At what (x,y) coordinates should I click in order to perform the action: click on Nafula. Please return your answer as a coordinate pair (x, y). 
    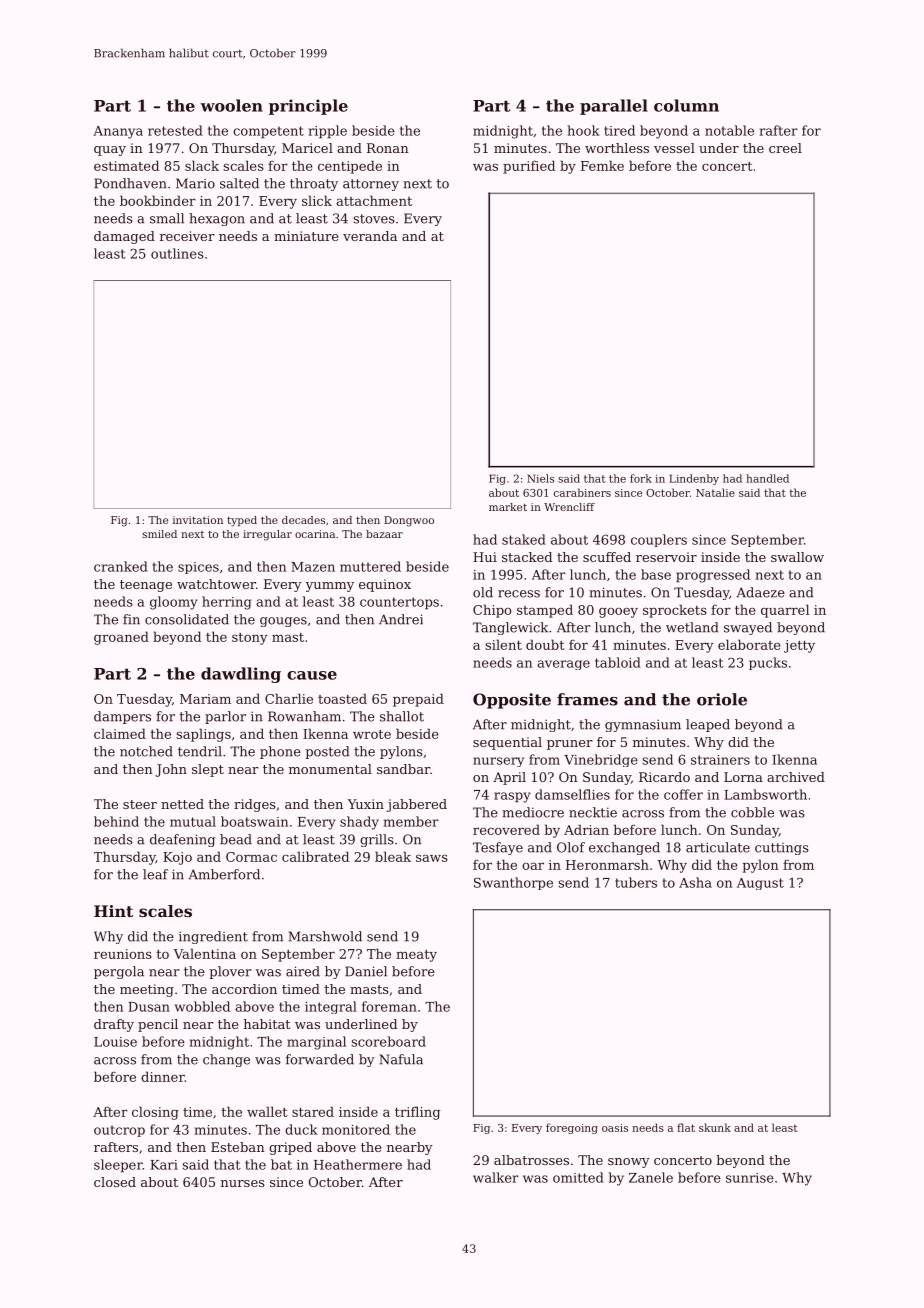
    Looking at the image, I should click on (401, 1059).
